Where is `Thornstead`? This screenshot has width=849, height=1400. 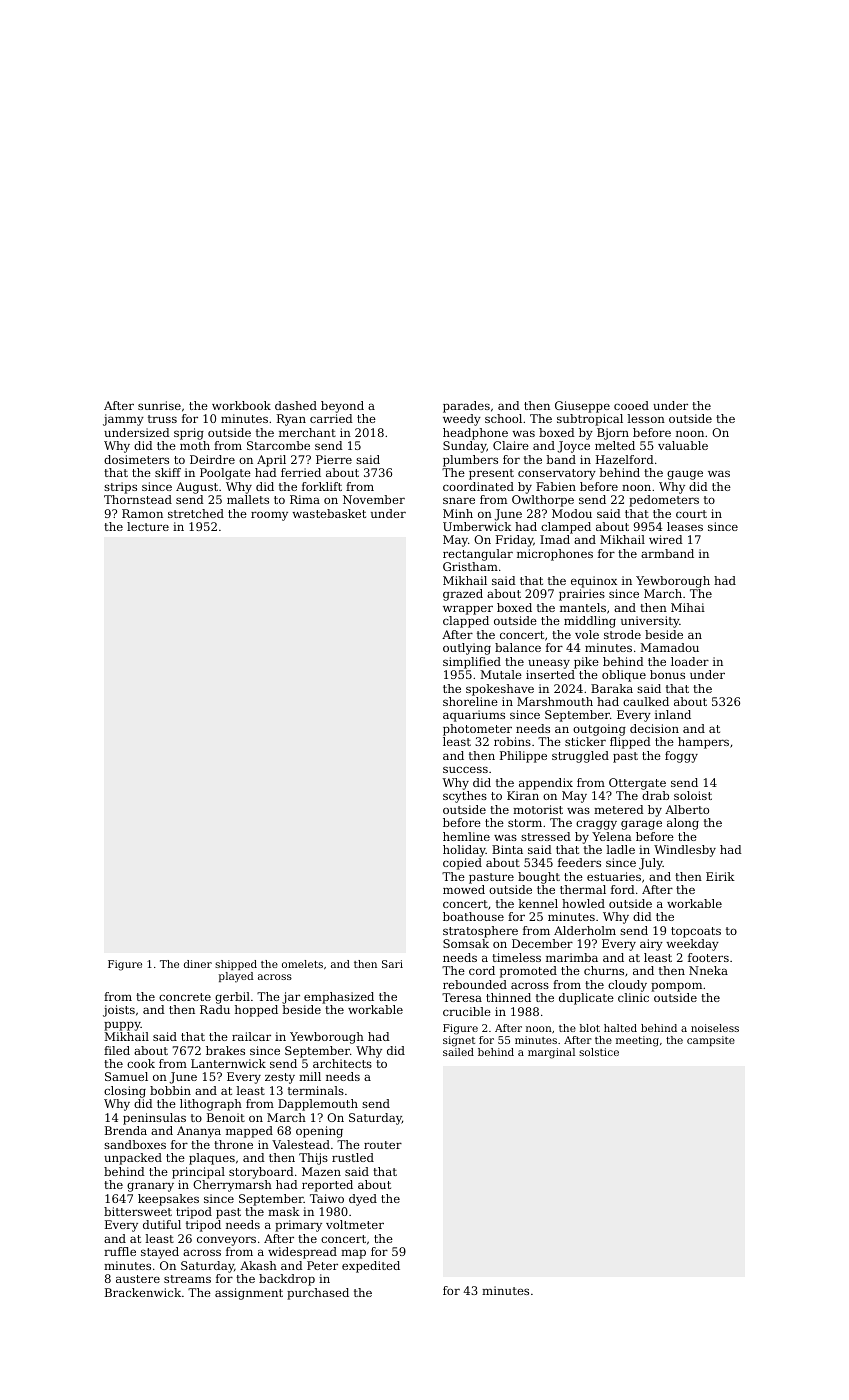 Thornstead is located at coordinates (138, 499).
